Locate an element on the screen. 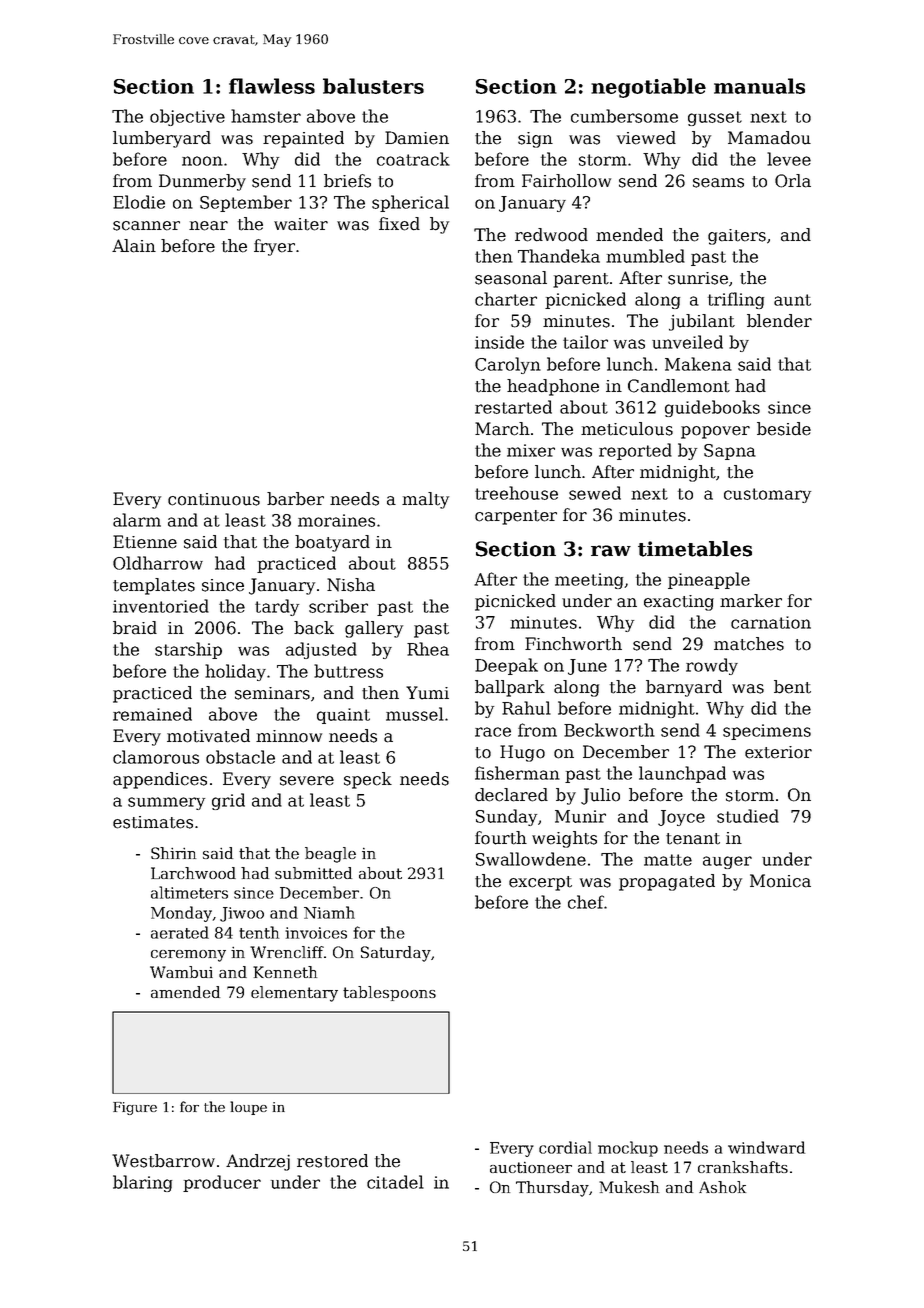  negotiable is located at coordinates (648, 88).
